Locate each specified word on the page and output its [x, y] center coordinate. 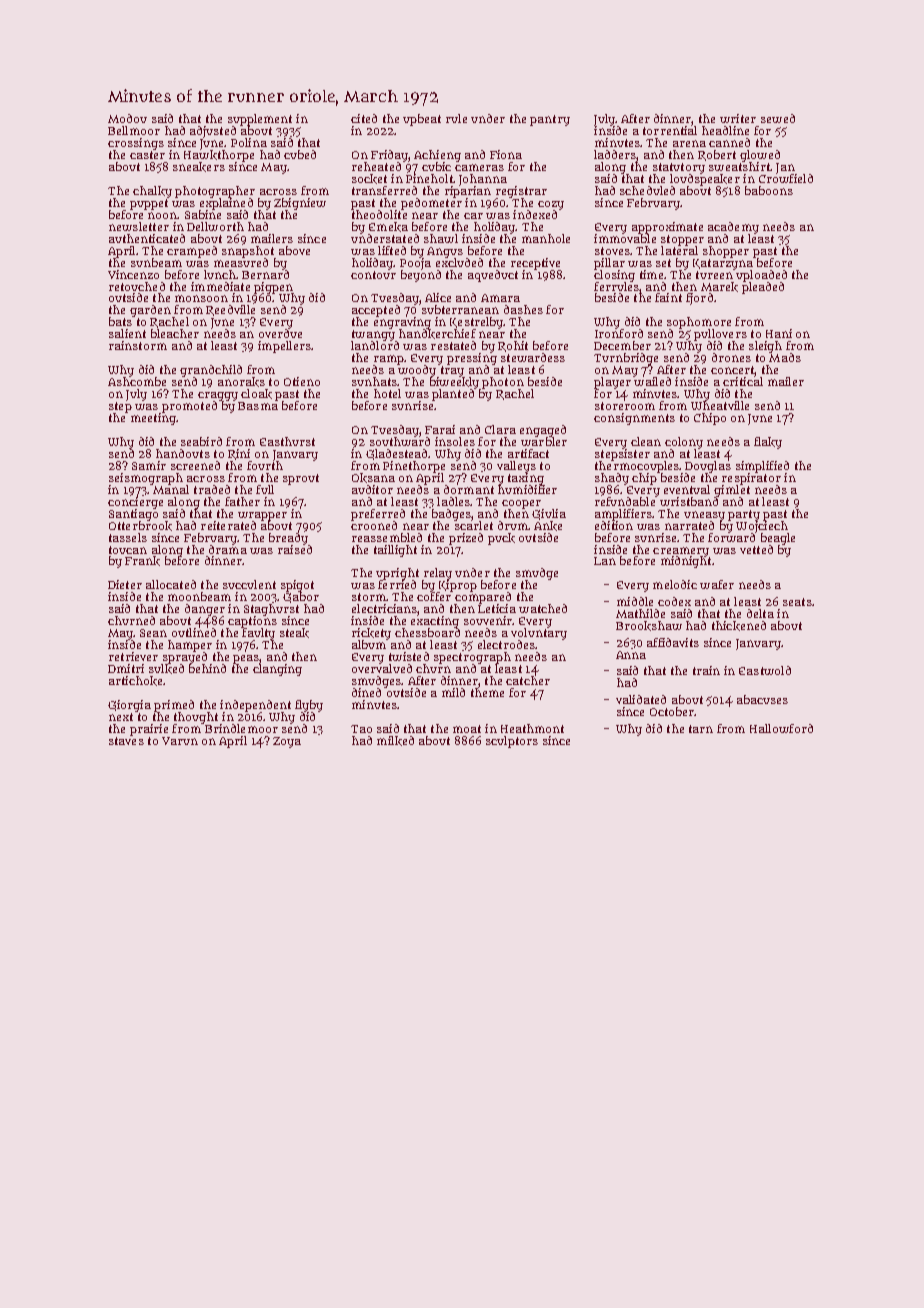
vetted [756, 549]
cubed [300, 154]
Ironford [619, 333]
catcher [528, 680]
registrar [521, 192]
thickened [739, 626]
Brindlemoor [241, 728]
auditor [372, 489]
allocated [171, 584]
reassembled [387, 537]
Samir [149, 465]
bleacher [175, 333]
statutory [679, 168]
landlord [375, 345]
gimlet [732, 491]
